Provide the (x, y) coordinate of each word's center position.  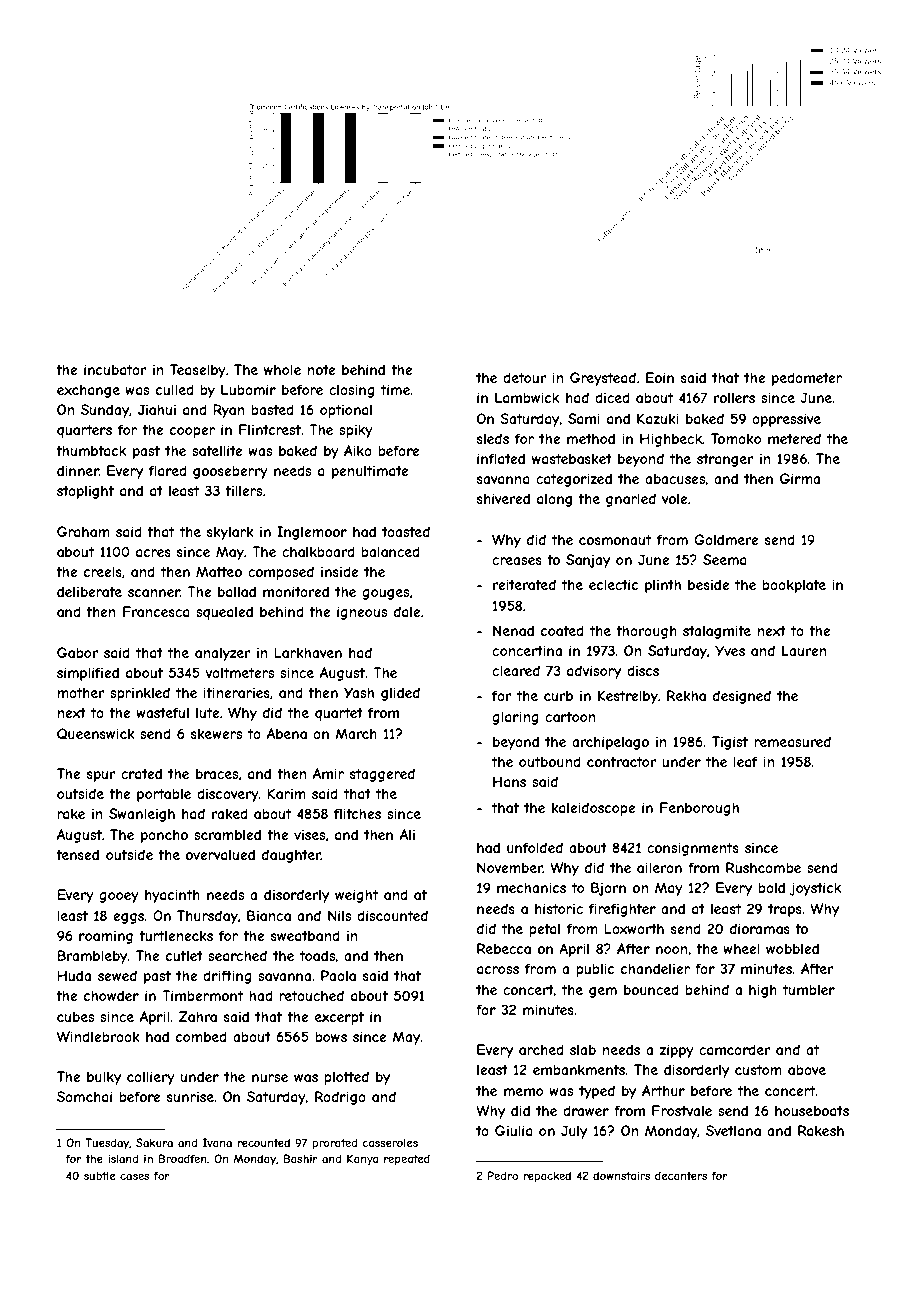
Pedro (503, 1175)
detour (525, 377)
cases (134, 1177)
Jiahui (157, 409)
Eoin (660, 377)
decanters (681, 1175)
